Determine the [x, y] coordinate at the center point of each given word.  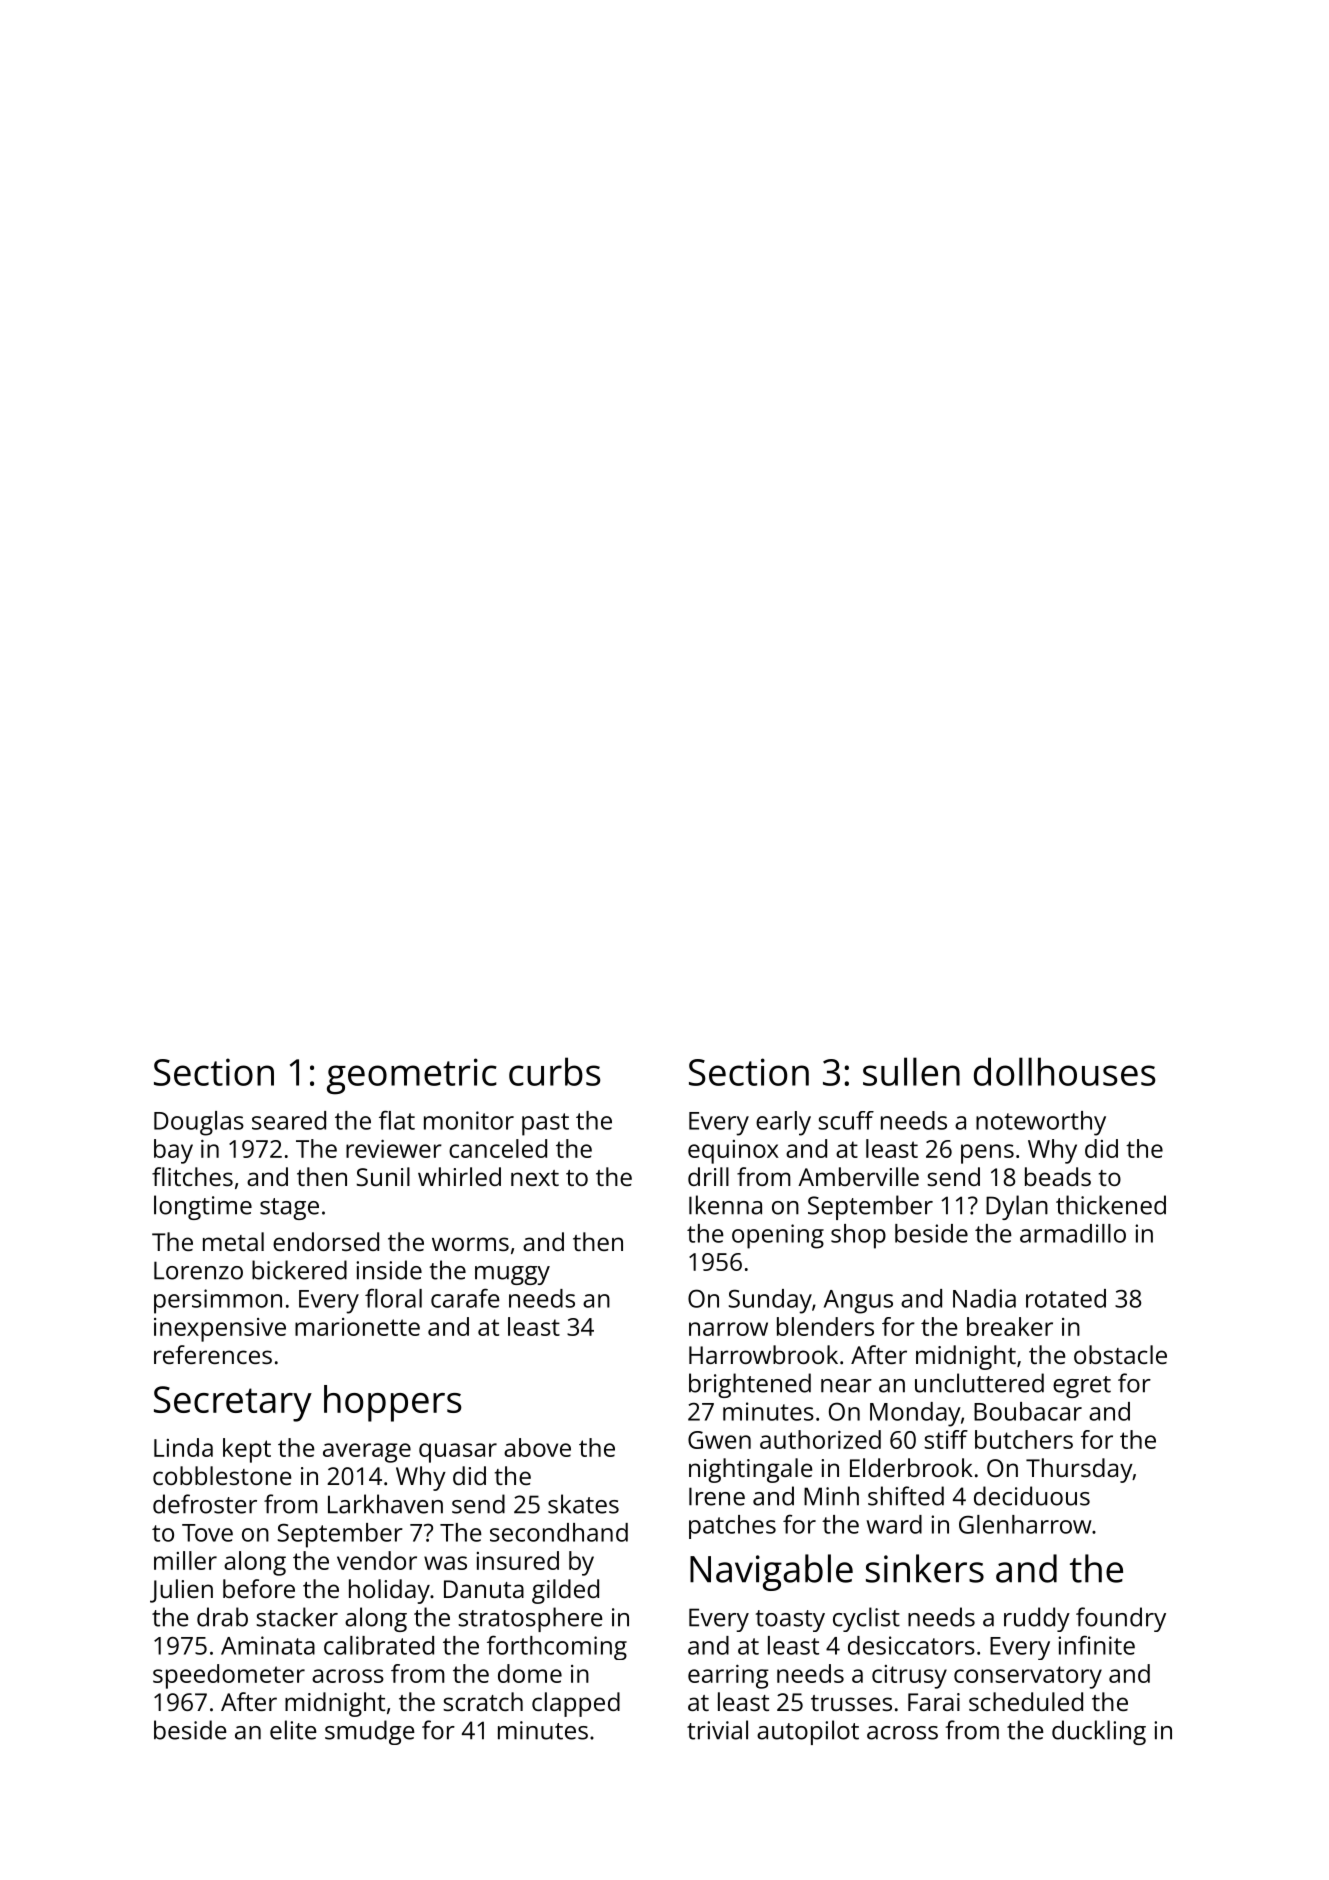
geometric [412, 1076]
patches [732, 1527]
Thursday [1079, 1470]
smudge [370, 1732]
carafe [465, 1298]
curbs [555, 1071]
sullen [911, 1071]
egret [1082, 1387]
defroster [205, 1504]
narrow [728, 1329]
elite [293, 1730]
